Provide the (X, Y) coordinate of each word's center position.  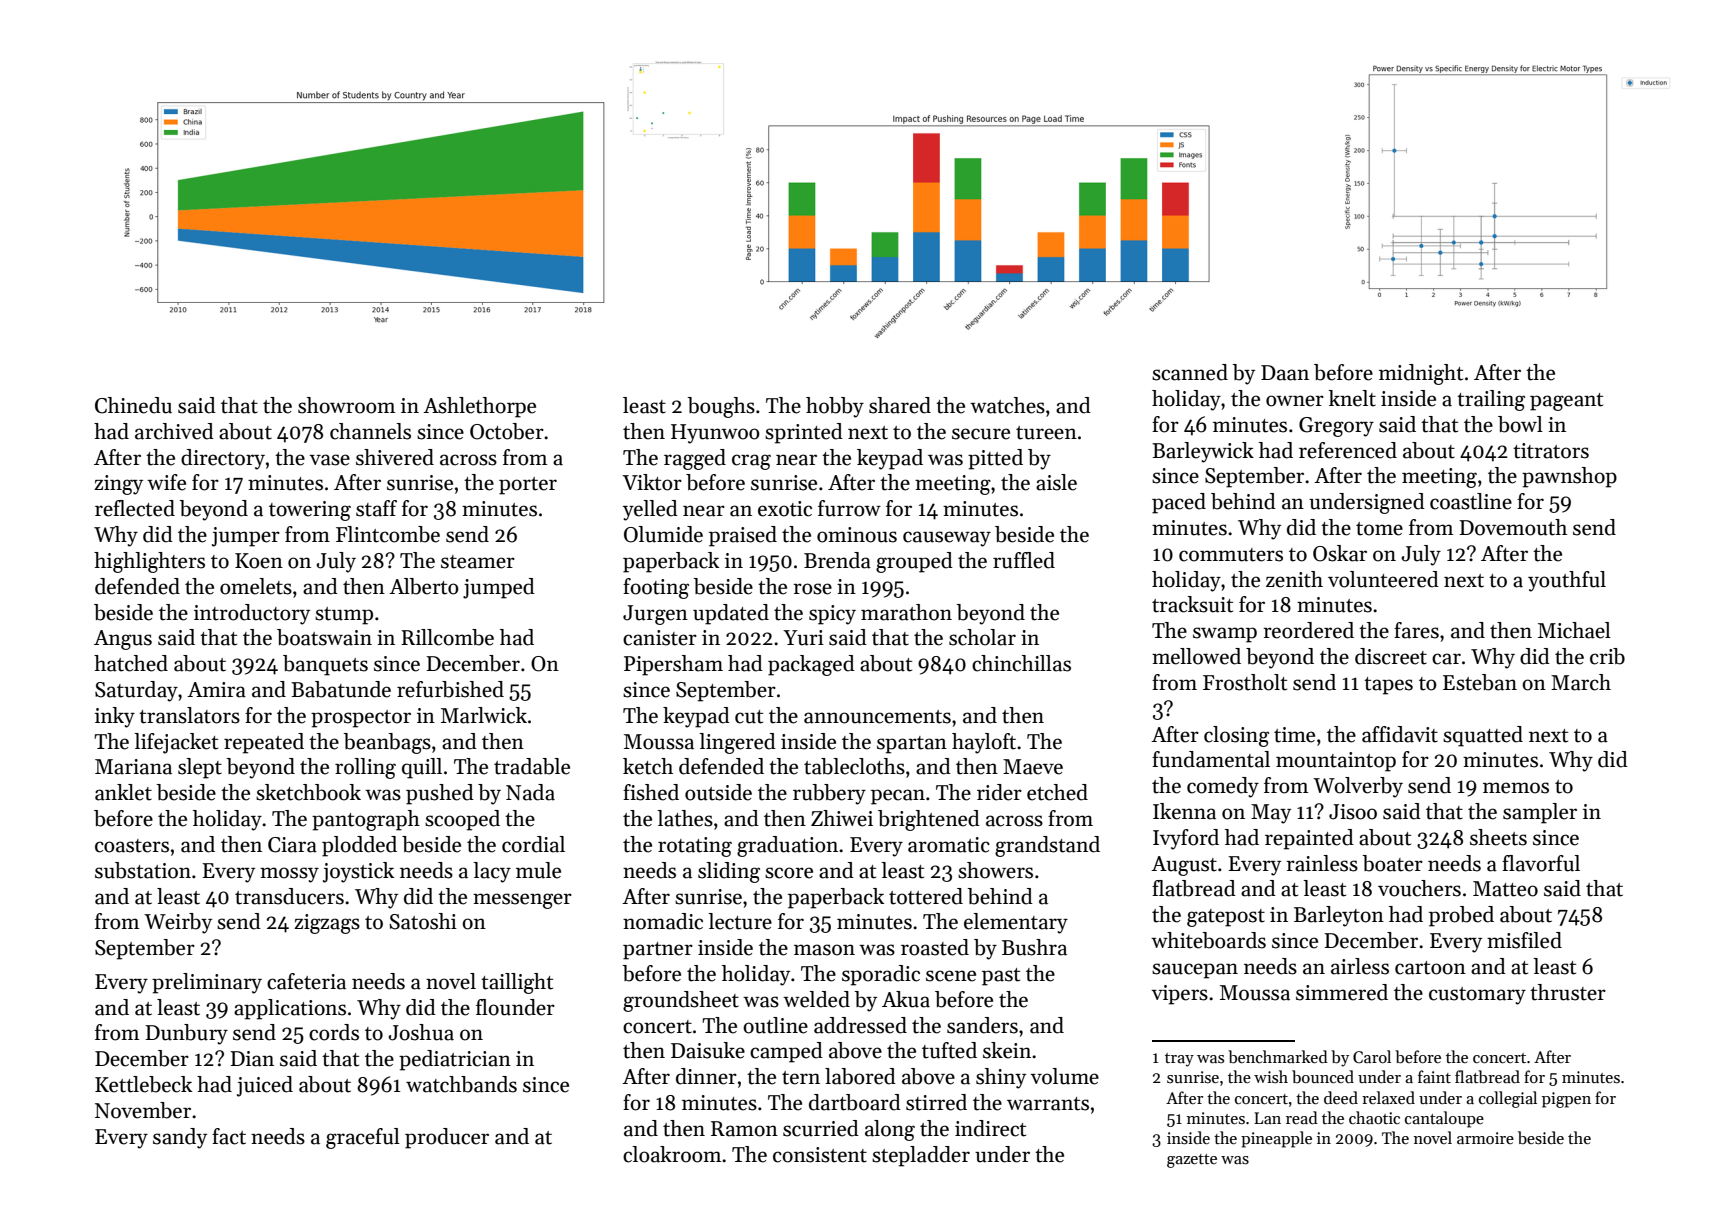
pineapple (1276, 1139)
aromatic (949, 845)
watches (1007, 405)
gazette (1192, 1161)
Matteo (1505, 889)
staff (376, 508)
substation (143, 870)
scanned (1190, 372)
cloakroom (672, 1154)
